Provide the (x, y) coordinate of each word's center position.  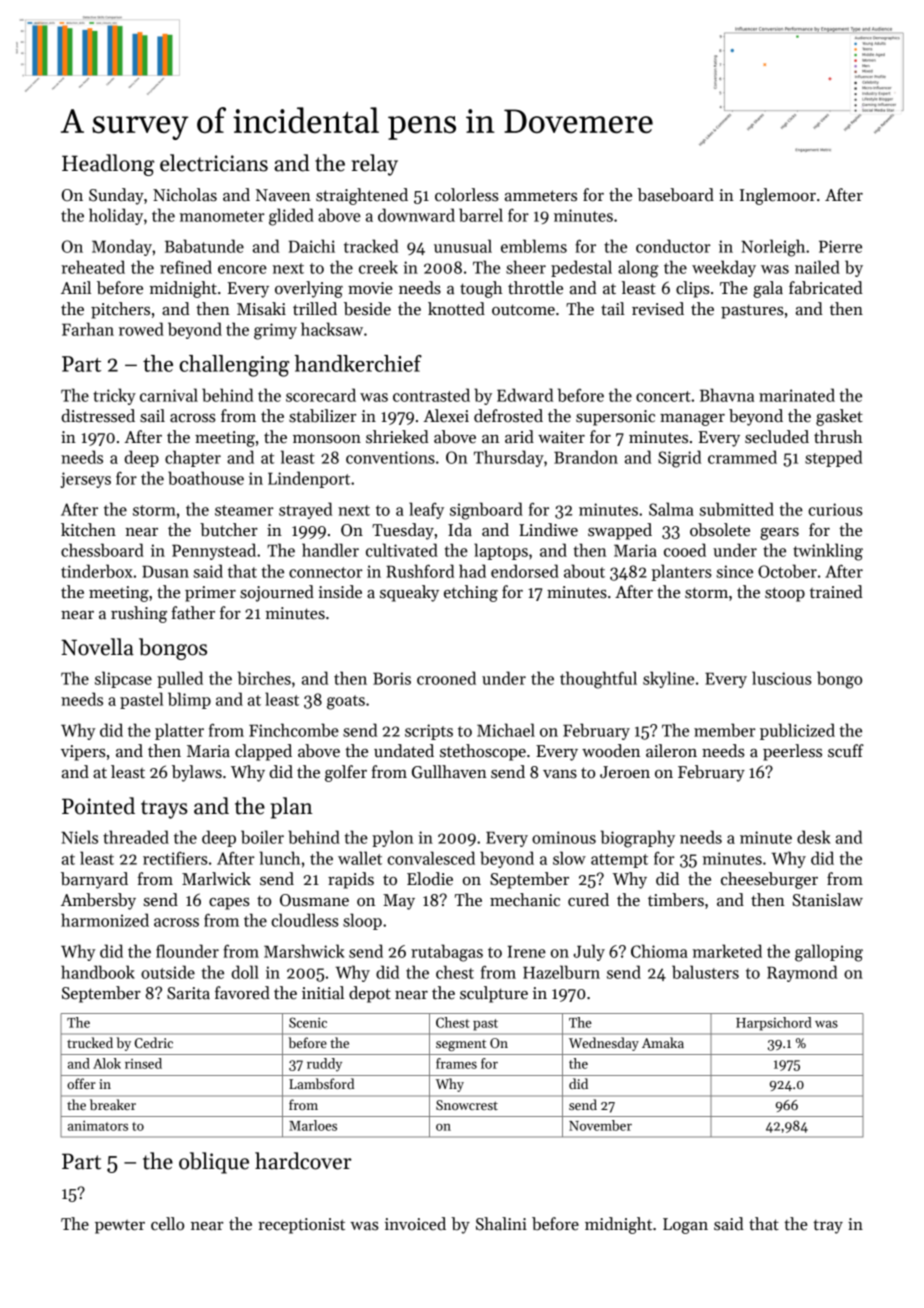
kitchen (88, 529)
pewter (120, 1227)
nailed (817, 267)
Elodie (430, 879)
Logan (685, 1226)
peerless (792, 752)
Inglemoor (778, 196)
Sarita (188, 993)
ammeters (541, 195)
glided (291, 217)
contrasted (431, 395)
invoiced (415, 1224)
